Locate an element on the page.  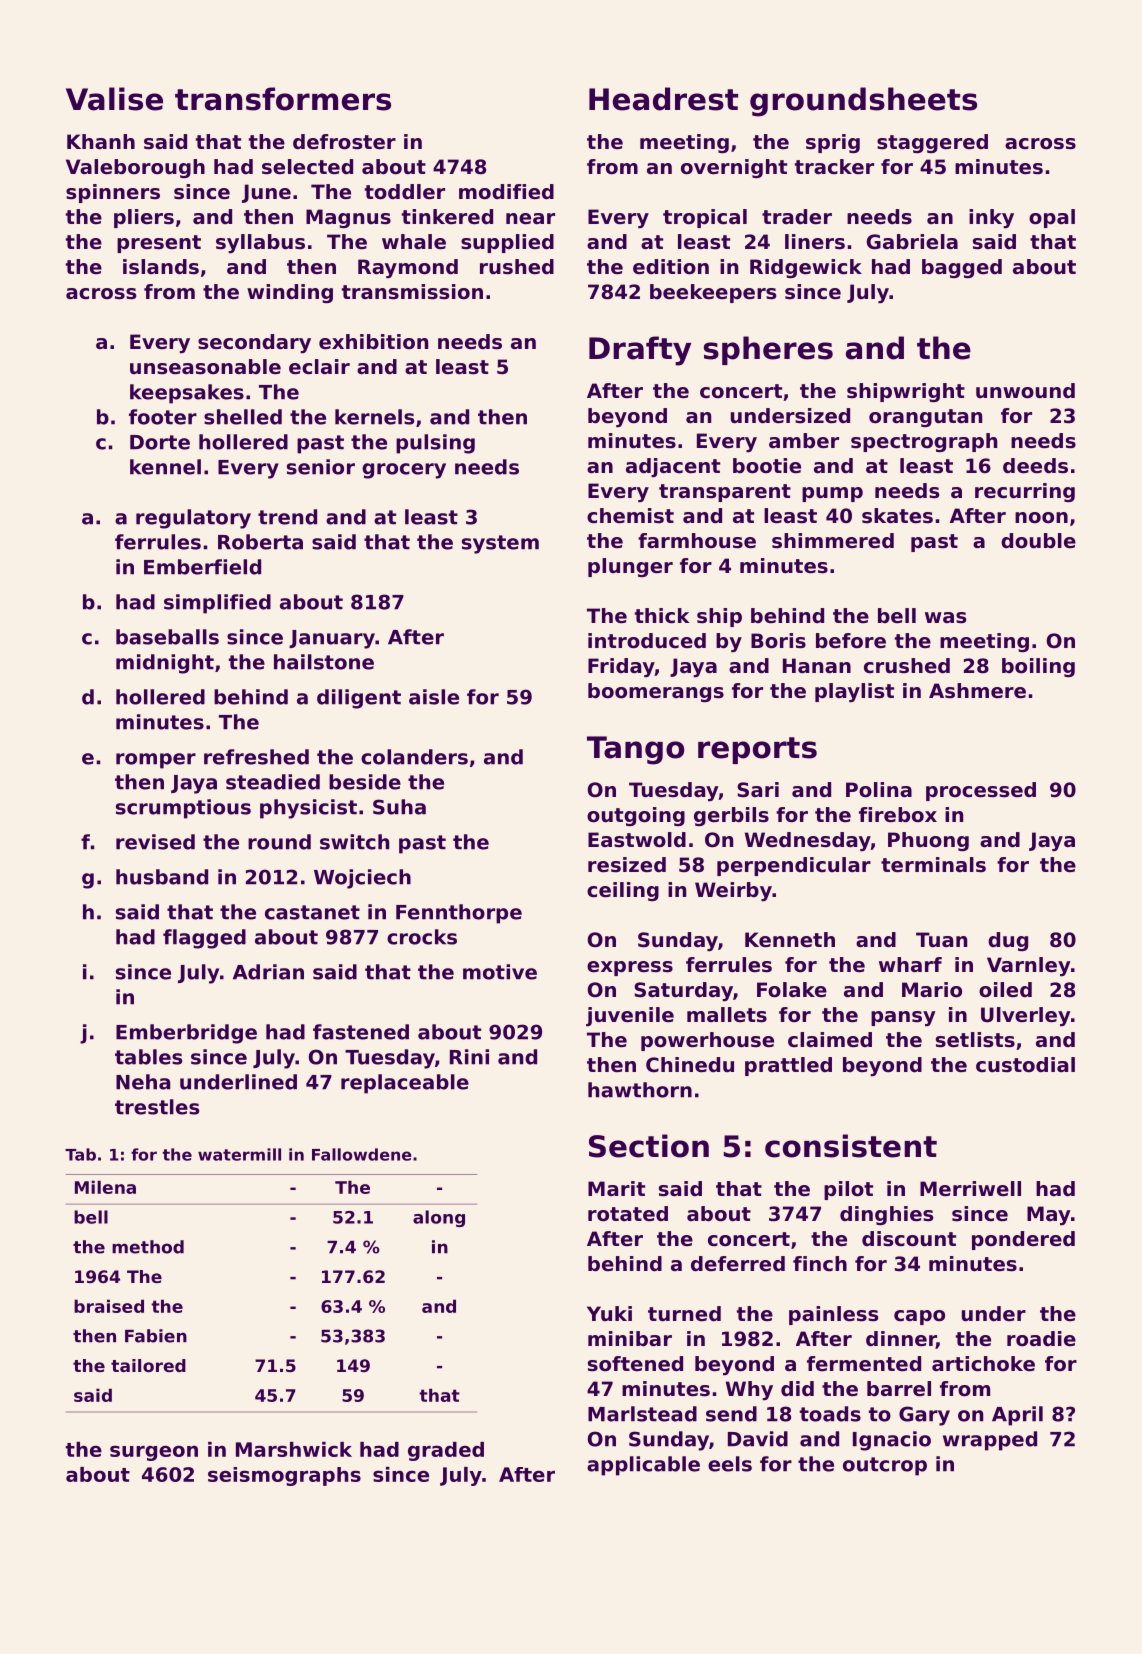
skates is located at coordinates (897, 516).
